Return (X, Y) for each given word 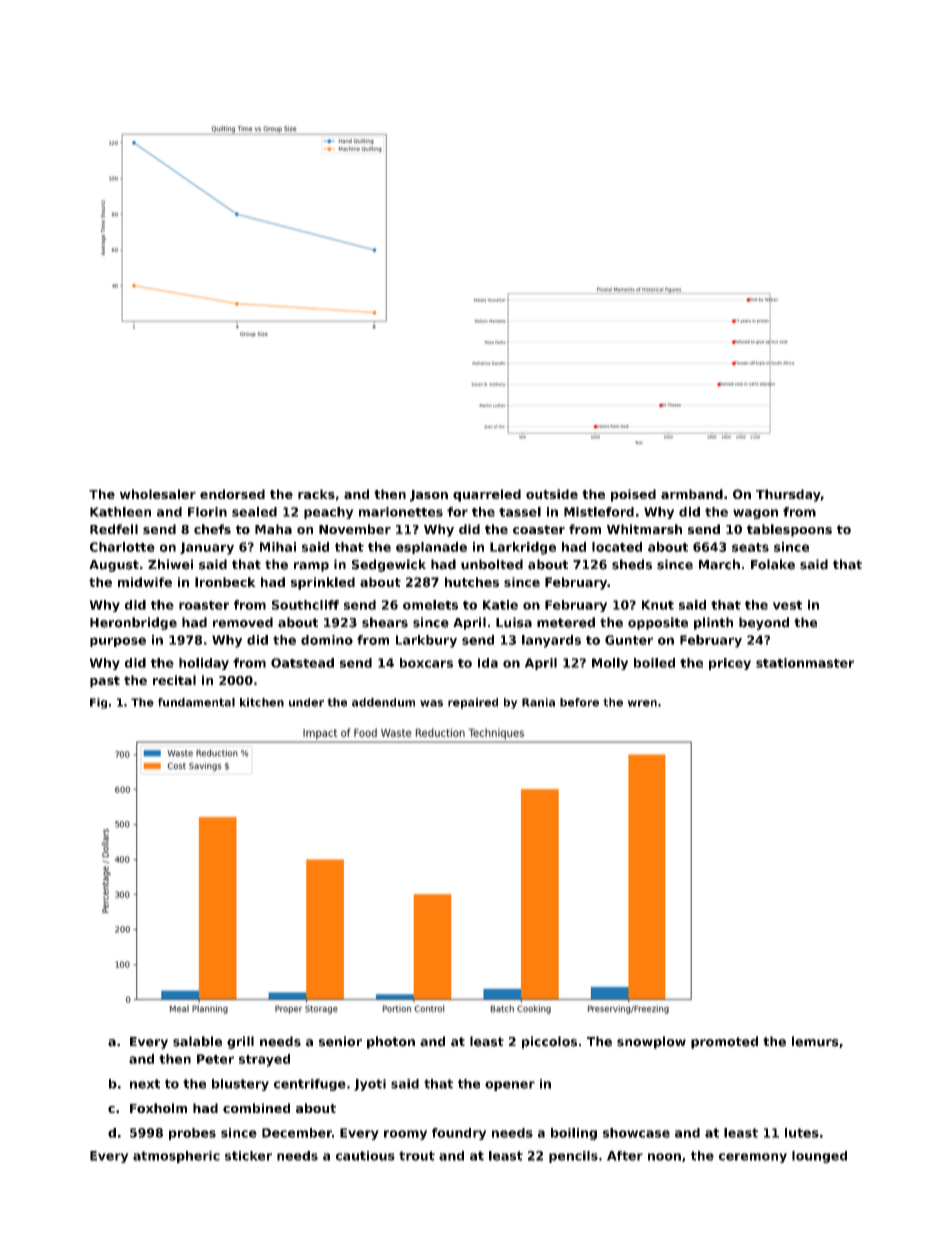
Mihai (278, 547)
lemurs (815, 1041)
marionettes (401, 512)
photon (391, 1042)
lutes (802, 1133)
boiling (574, 1134)
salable (197, 1041)
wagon (755, 514)
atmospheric (176, 1157)
